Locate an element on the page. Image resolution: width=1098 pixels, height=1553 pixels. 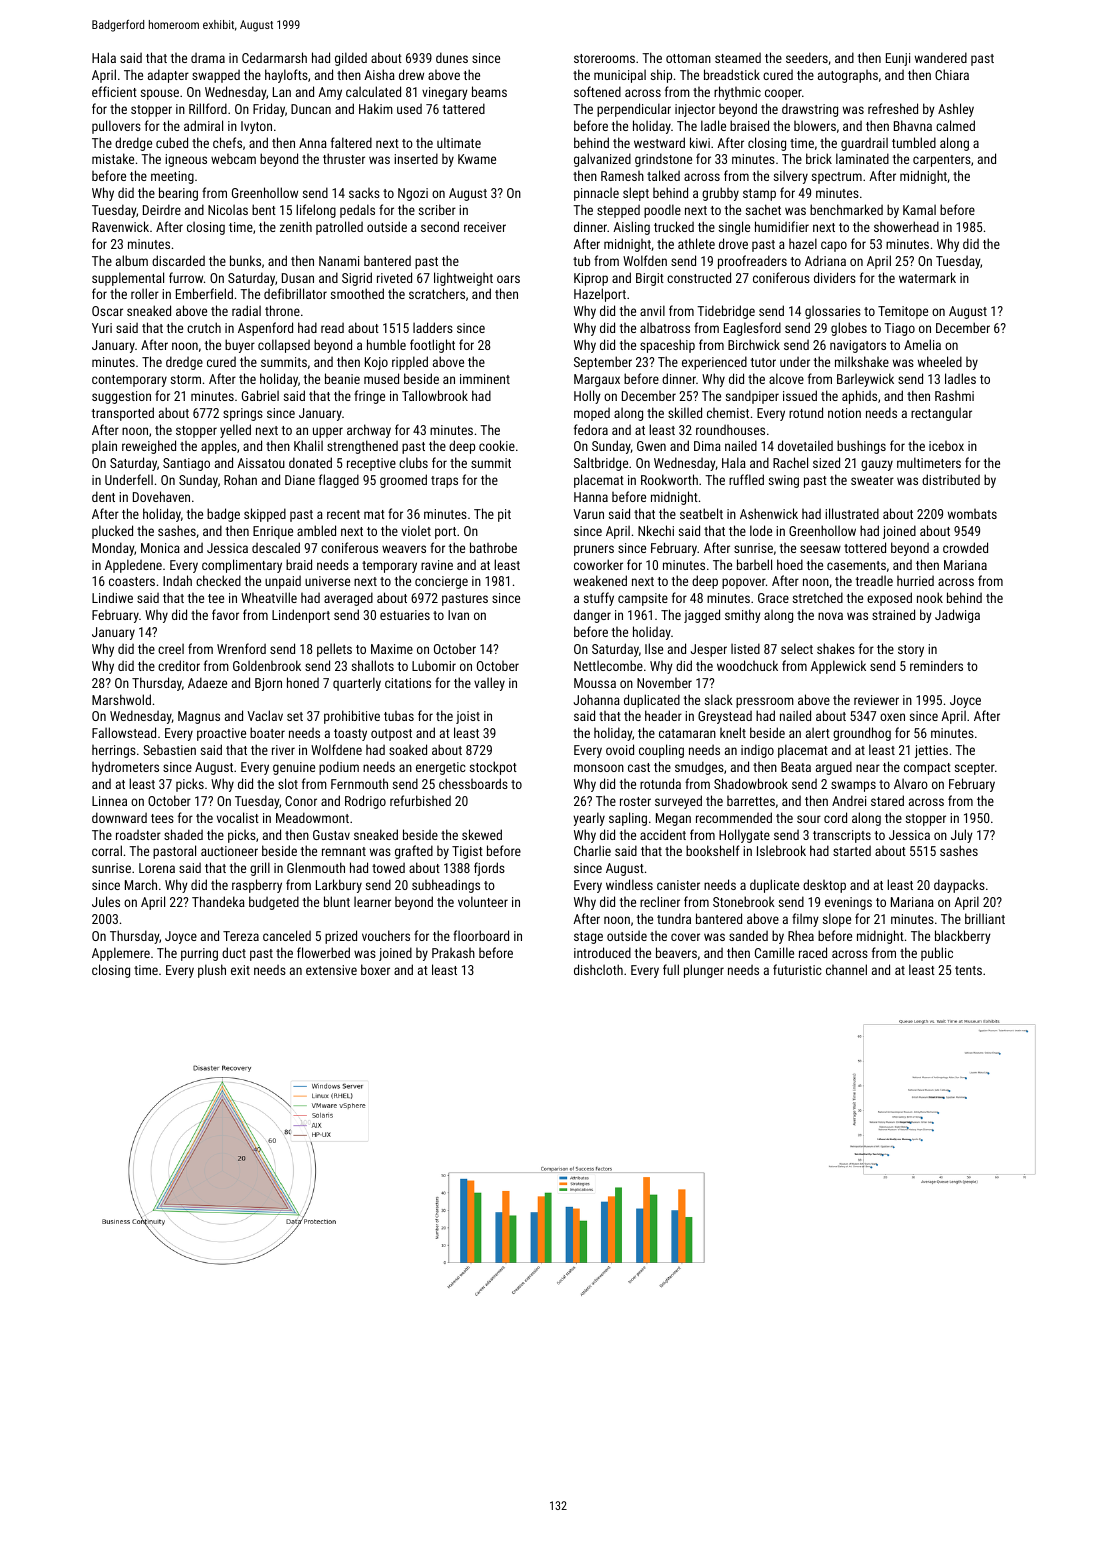
watermark is located at coordinates (927, 277).
